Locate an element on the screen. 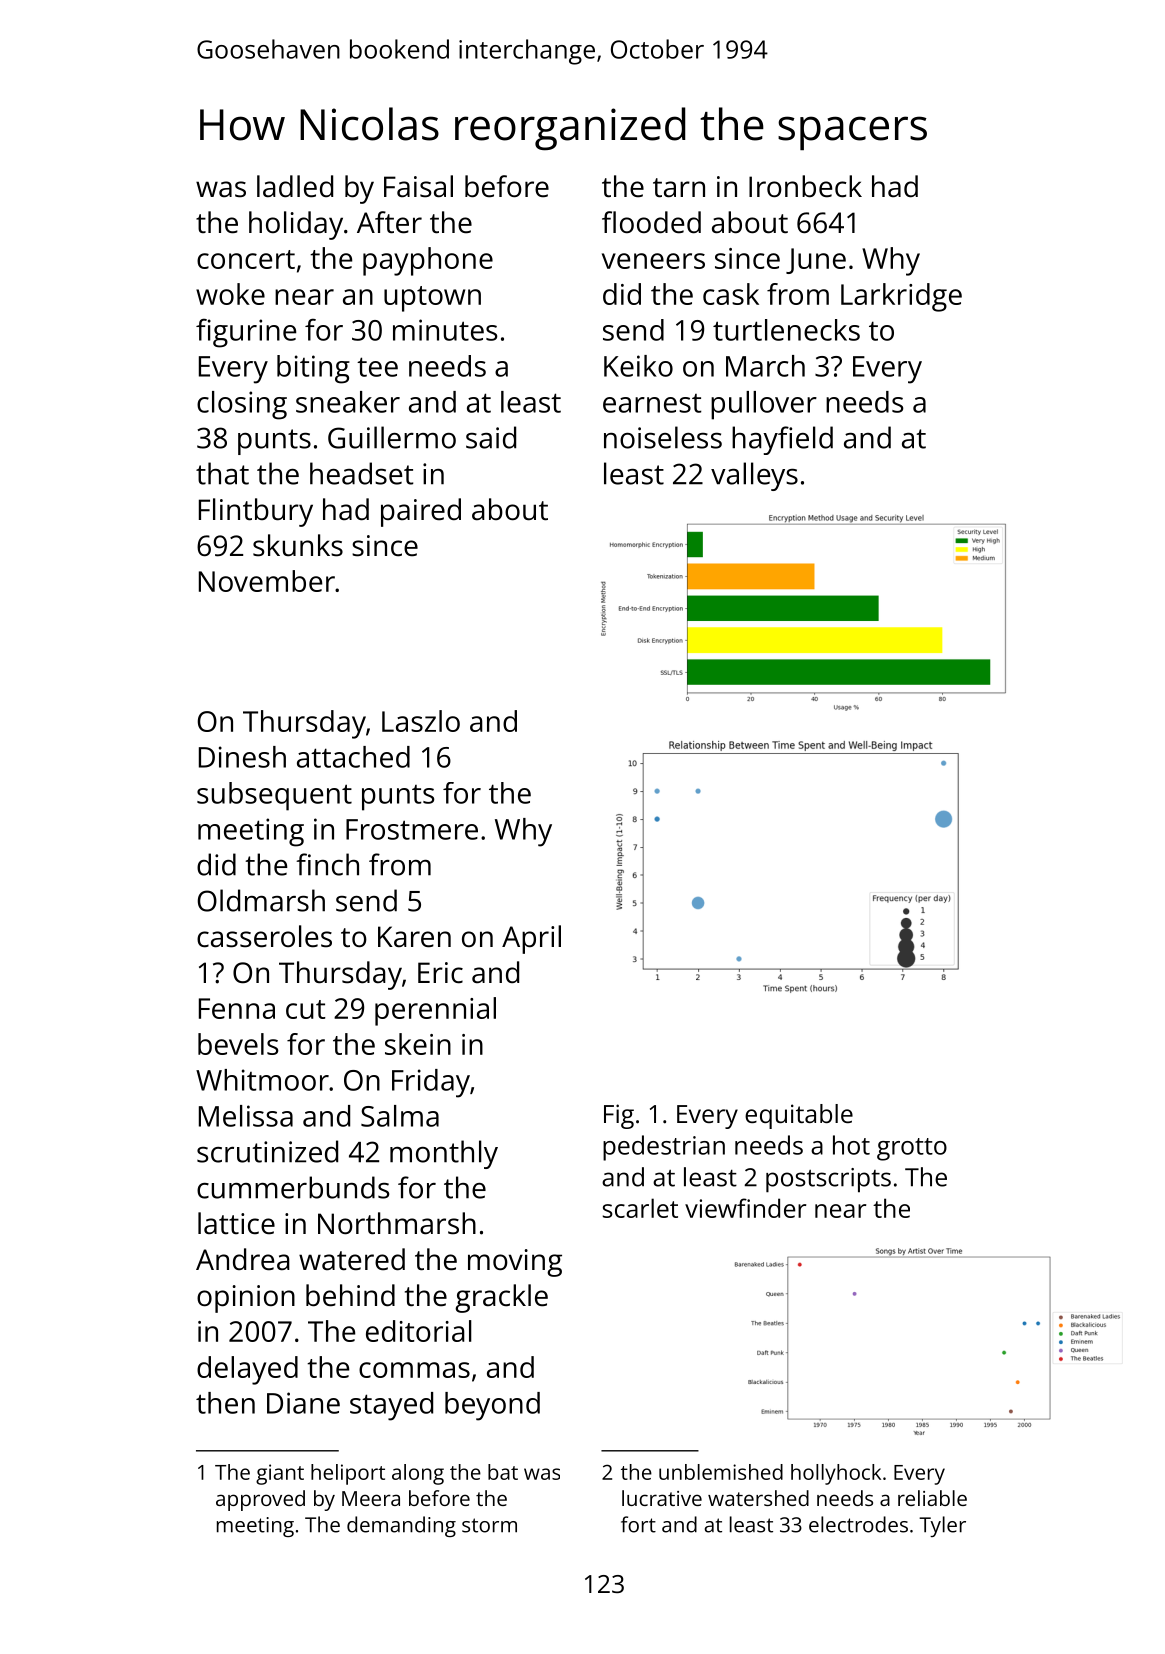 This screenshot has height=1654, width=1165. closing is located at coordinates (242, 405).
